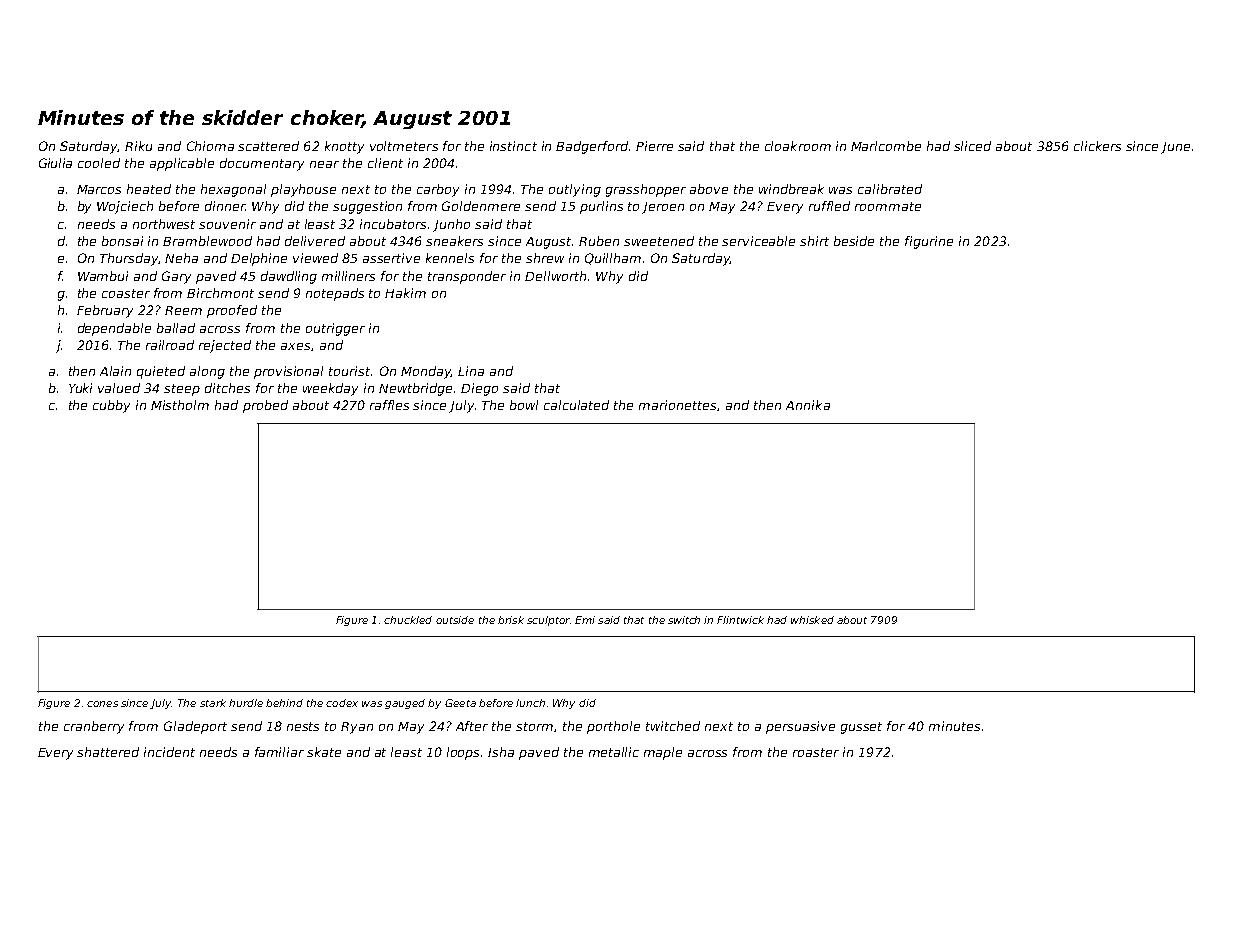  I want to click on metallic, so click(614, 752).
